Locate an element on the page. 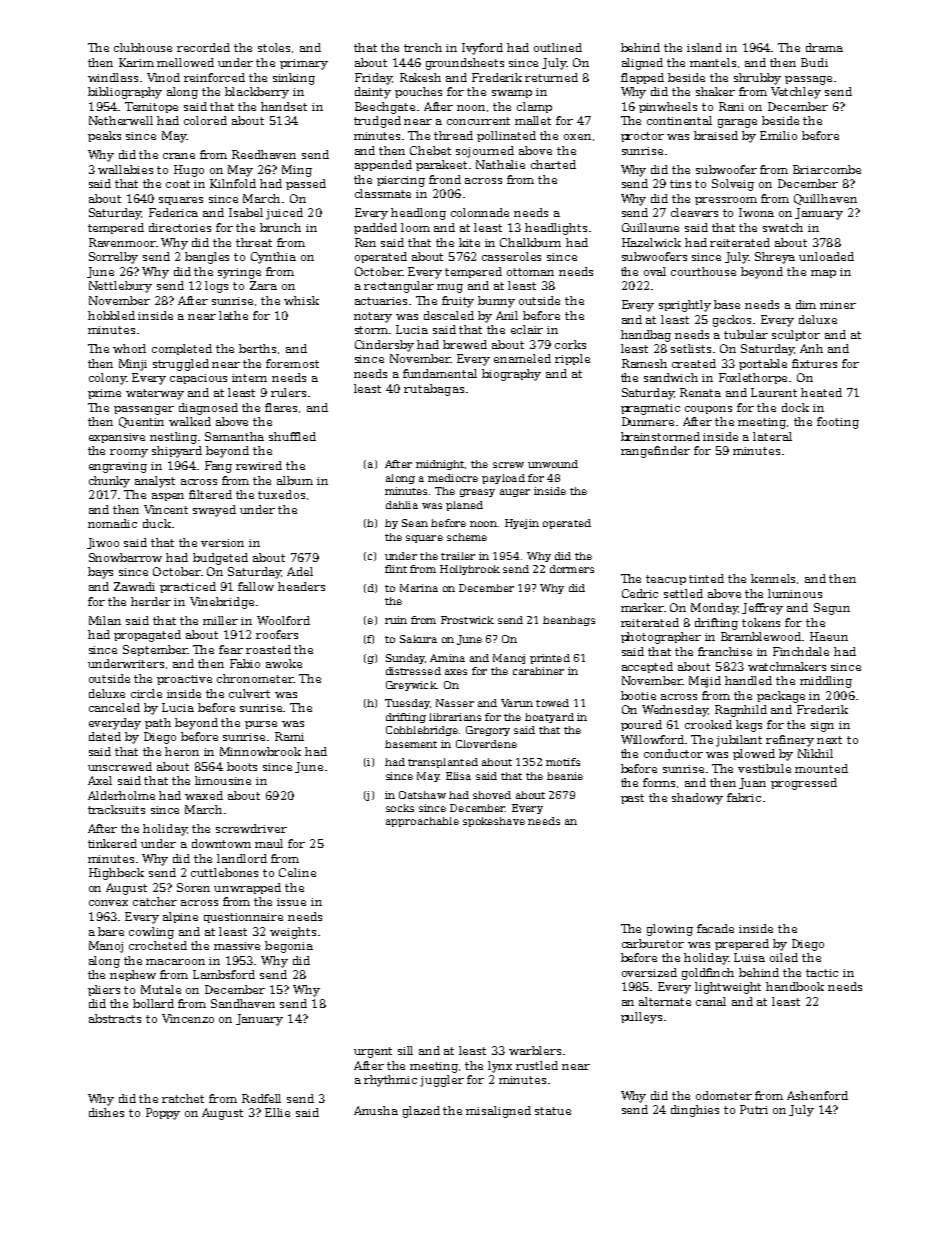 The image size is (952, 1233). sill is located at coordinates (405, 1050).
